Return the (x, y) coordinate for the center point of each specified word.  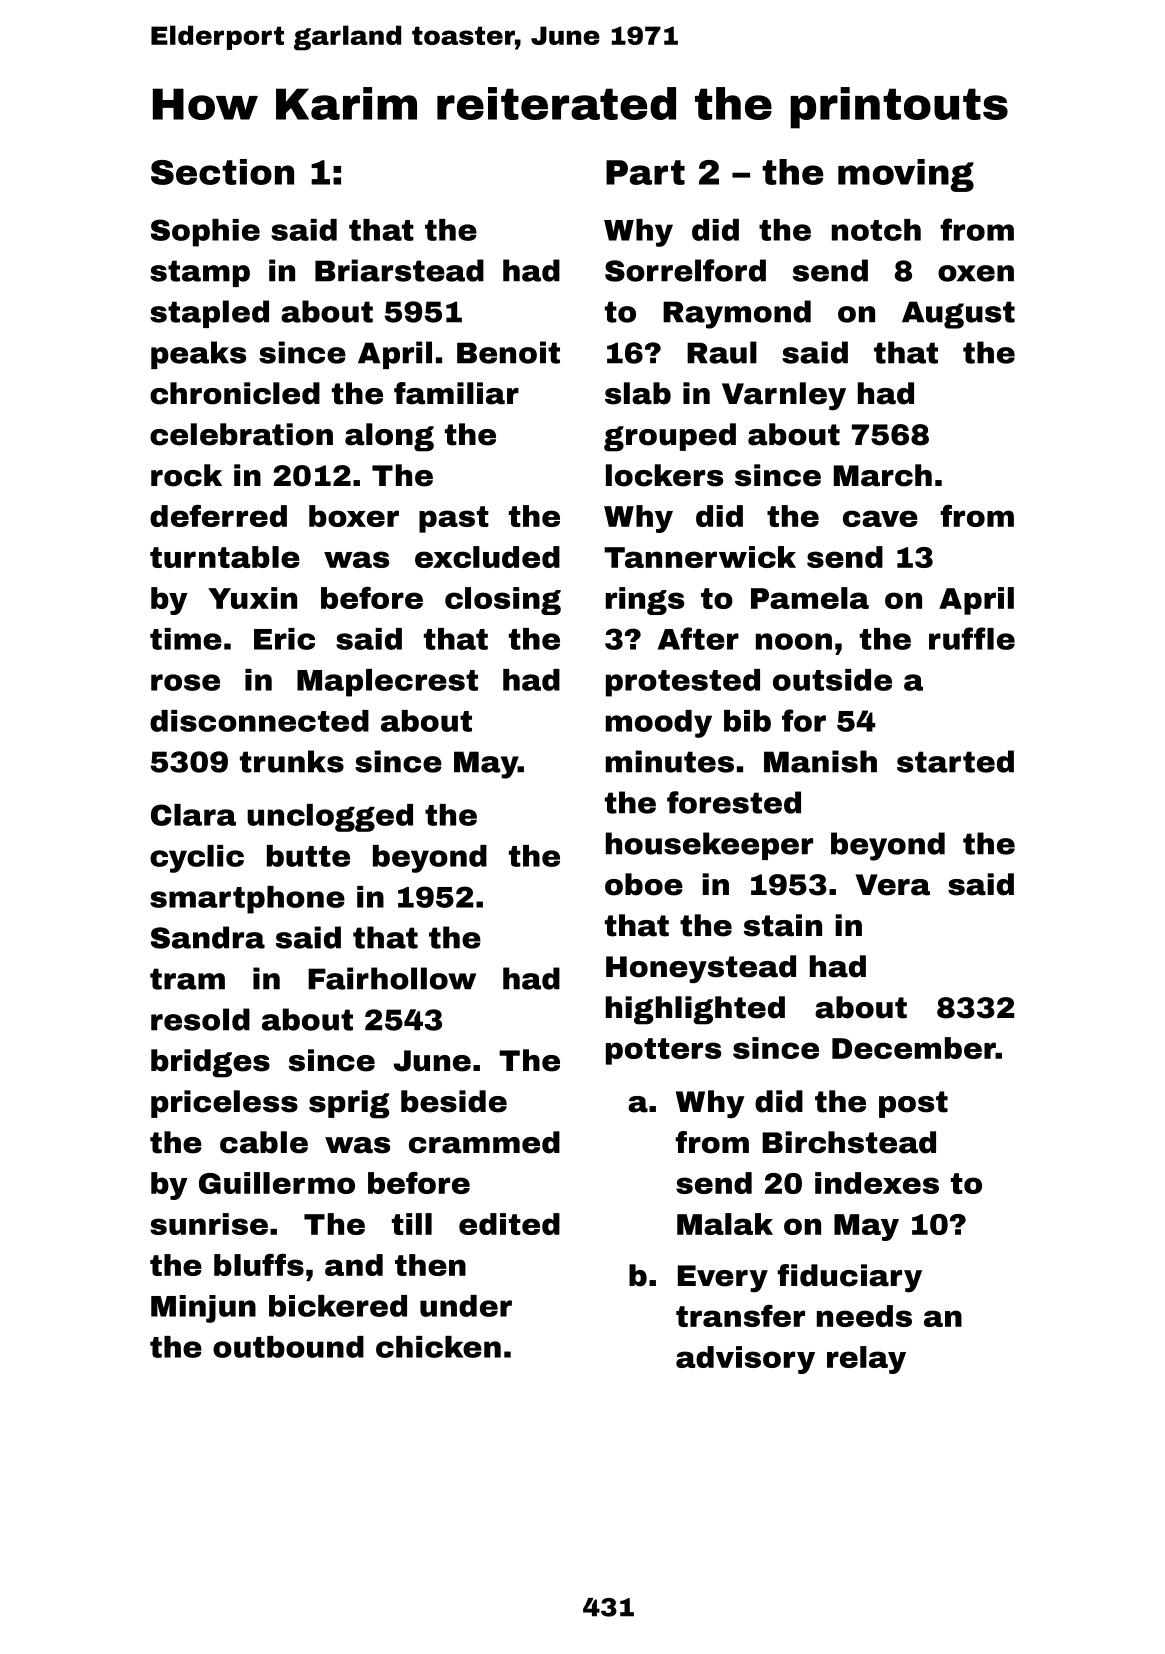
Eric (284, 639)
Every (723, 1279)
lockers (664, 475)
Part (645, 172)
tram (187, 979)
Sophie (205, 233)
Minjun (203, 1309)
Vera (893, 885)
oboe (644, 884)
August (958, 315)
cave (880, 518)
